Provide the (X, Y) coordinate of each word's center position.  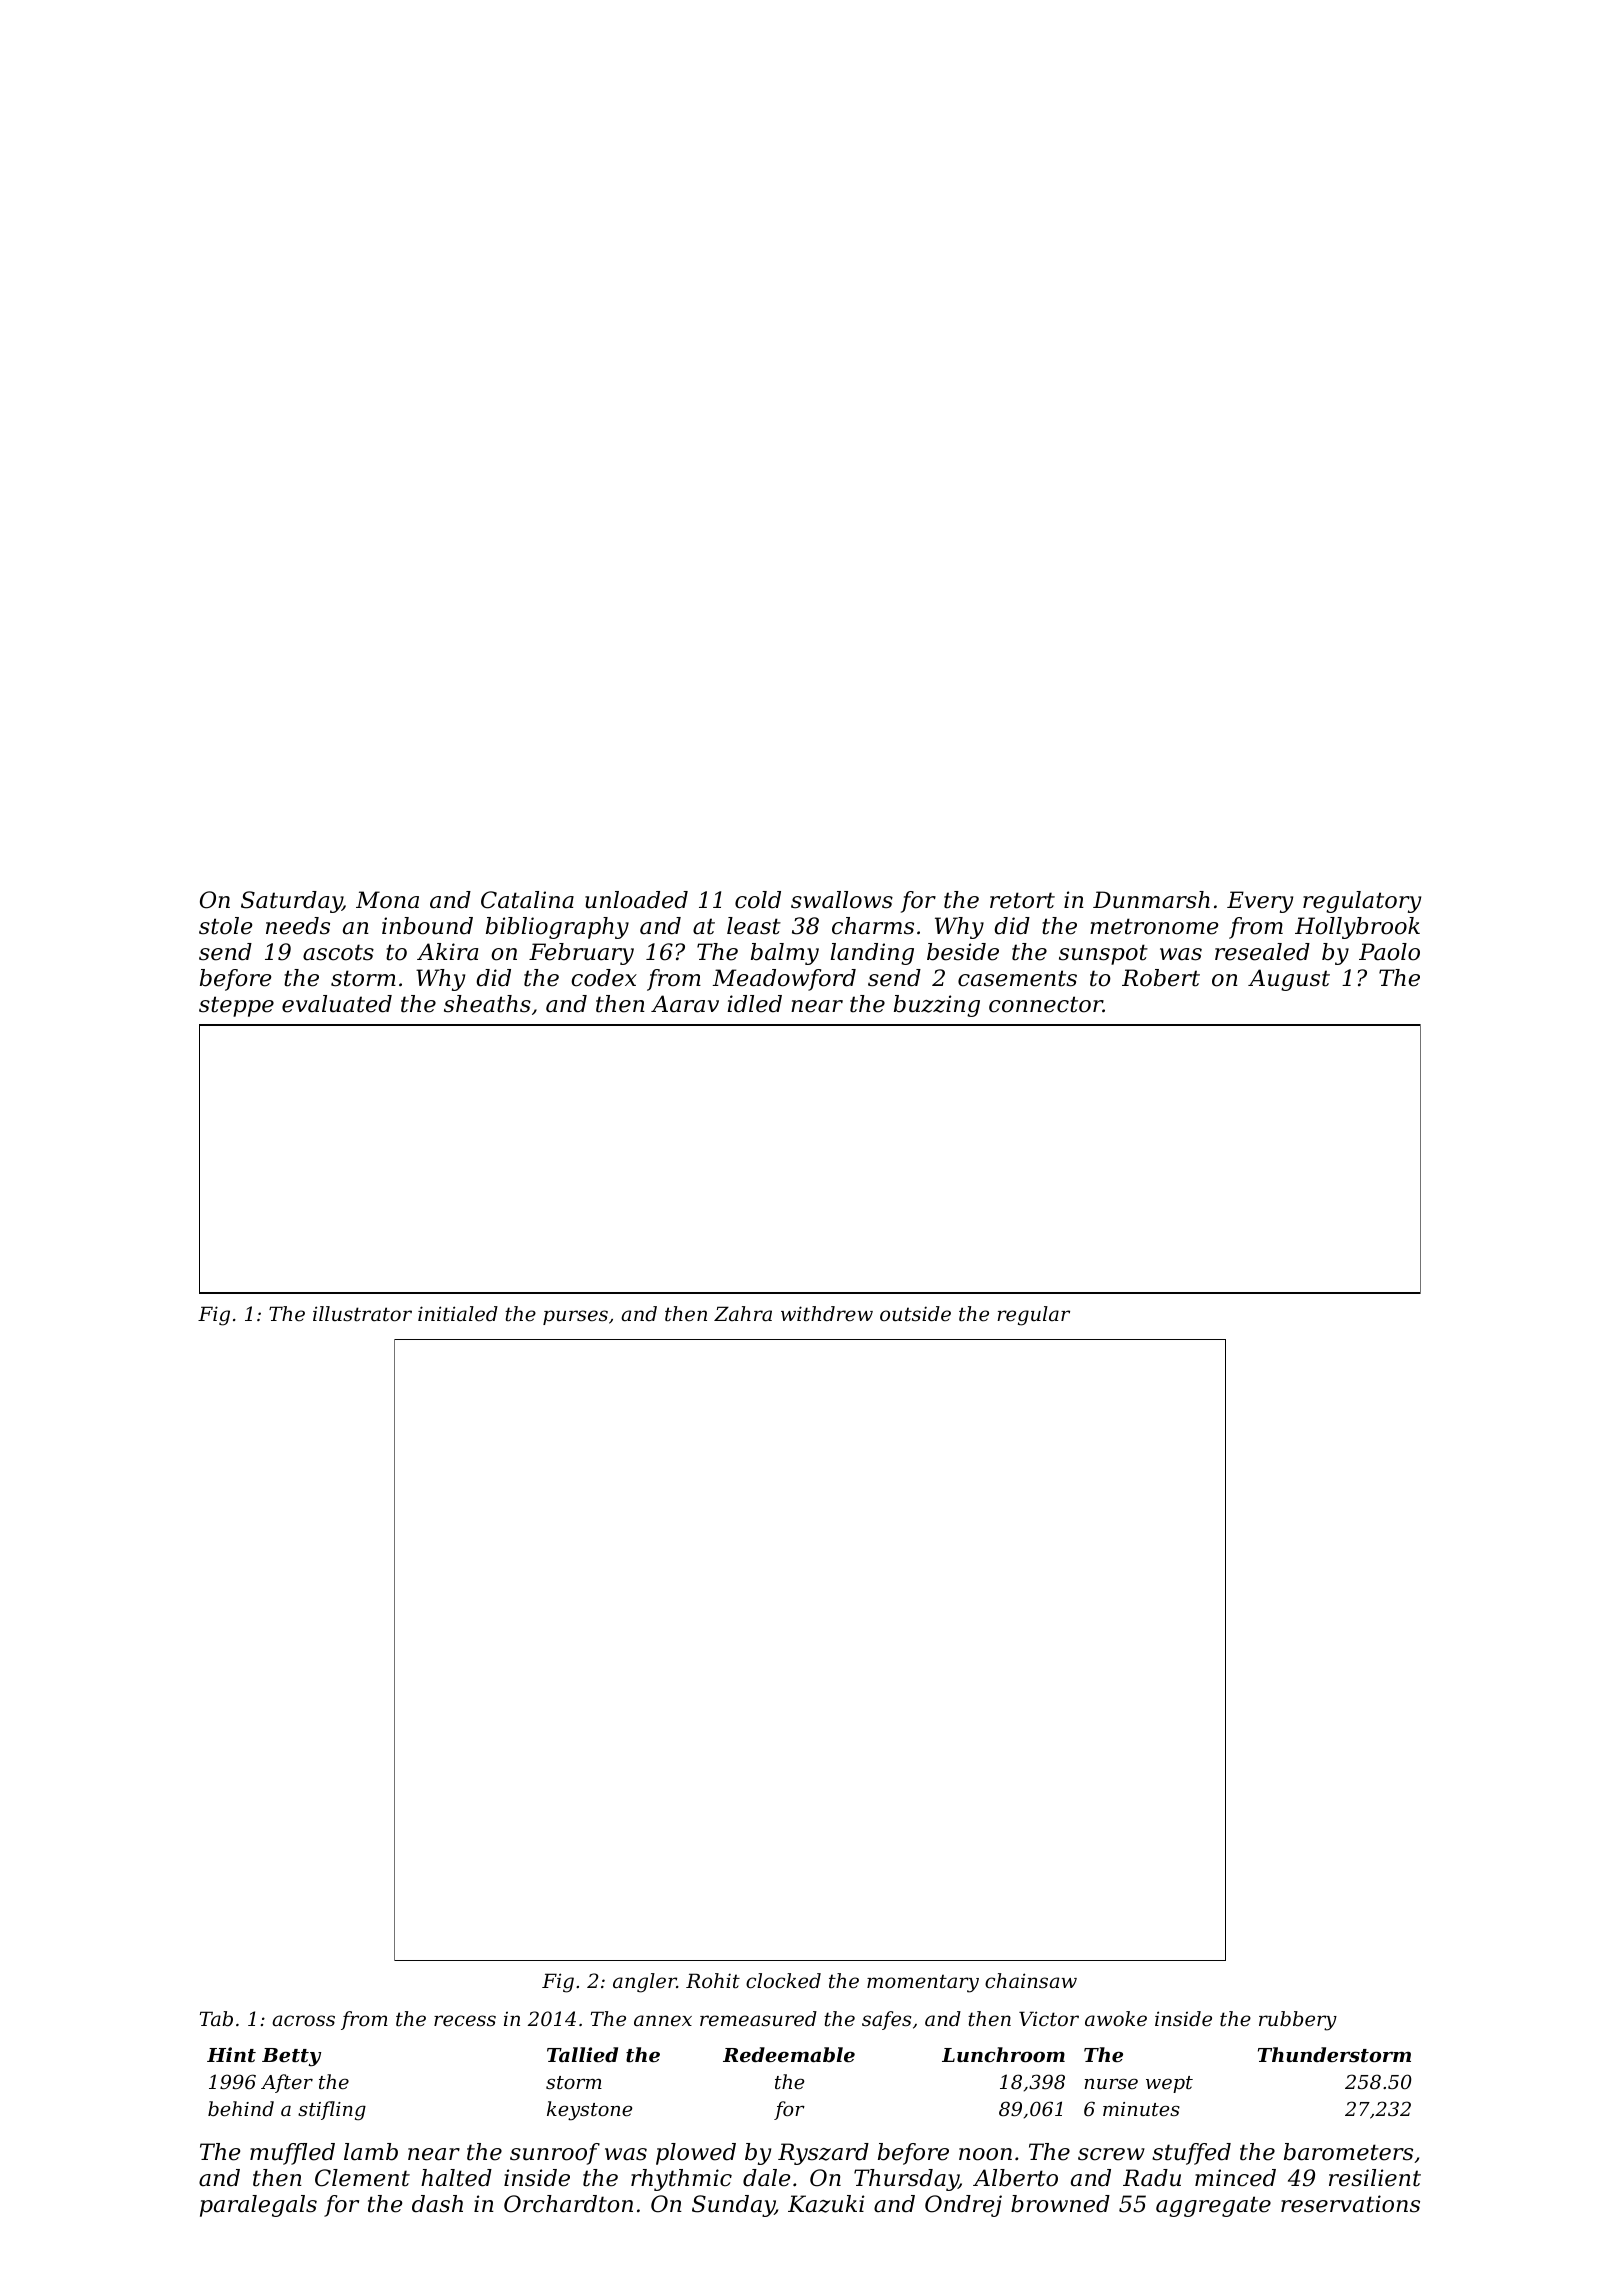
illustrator (362, 1314)
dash (437, 2204)
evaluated (337, 1004)
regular (1033, 1316)
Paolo (1389, 952)
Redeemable (789, 2054)
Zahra (743, 1314)
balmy (785, 954)
